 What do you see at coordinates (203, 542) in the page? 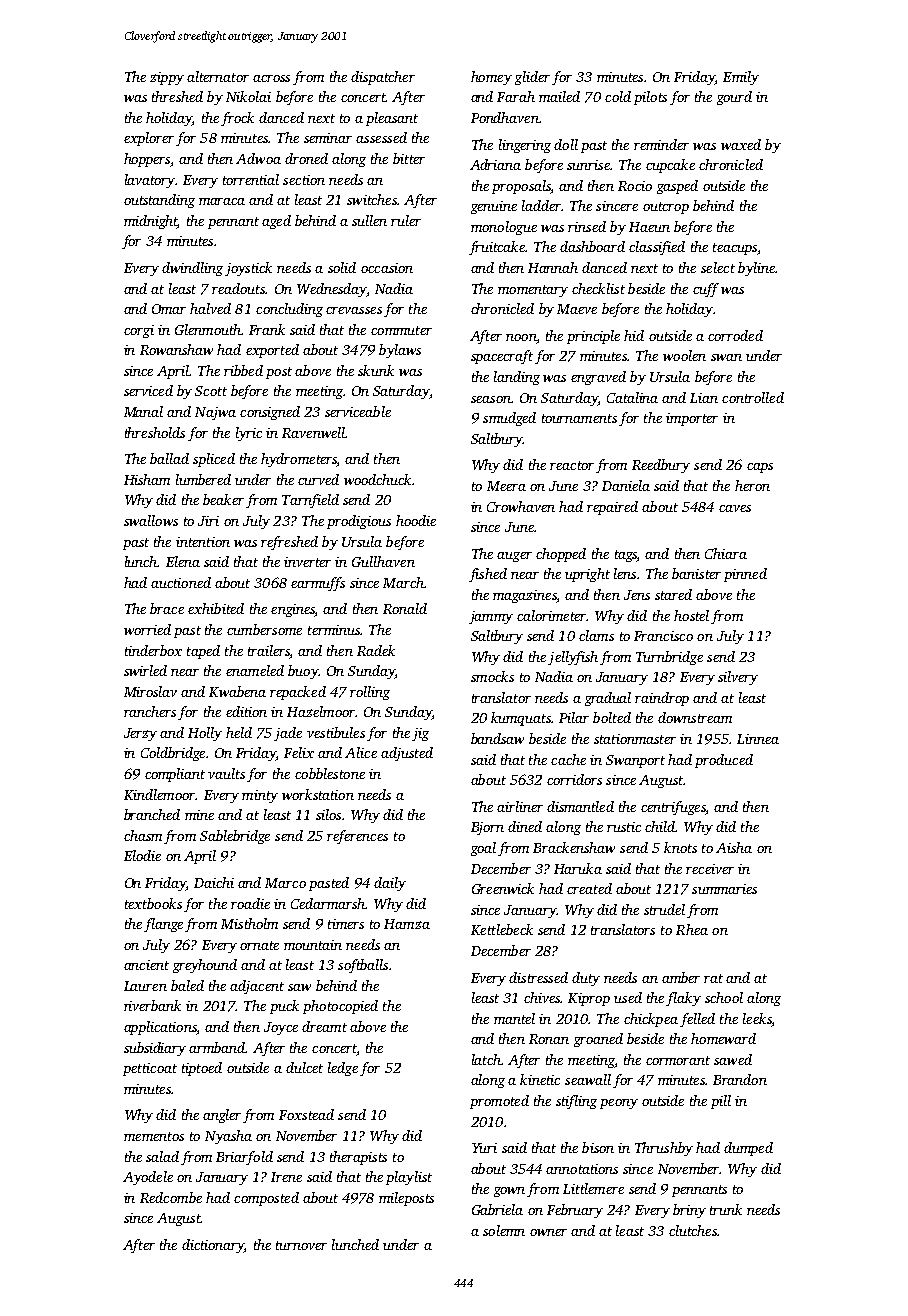
I see `intention` at bounding box center [203, 542].
